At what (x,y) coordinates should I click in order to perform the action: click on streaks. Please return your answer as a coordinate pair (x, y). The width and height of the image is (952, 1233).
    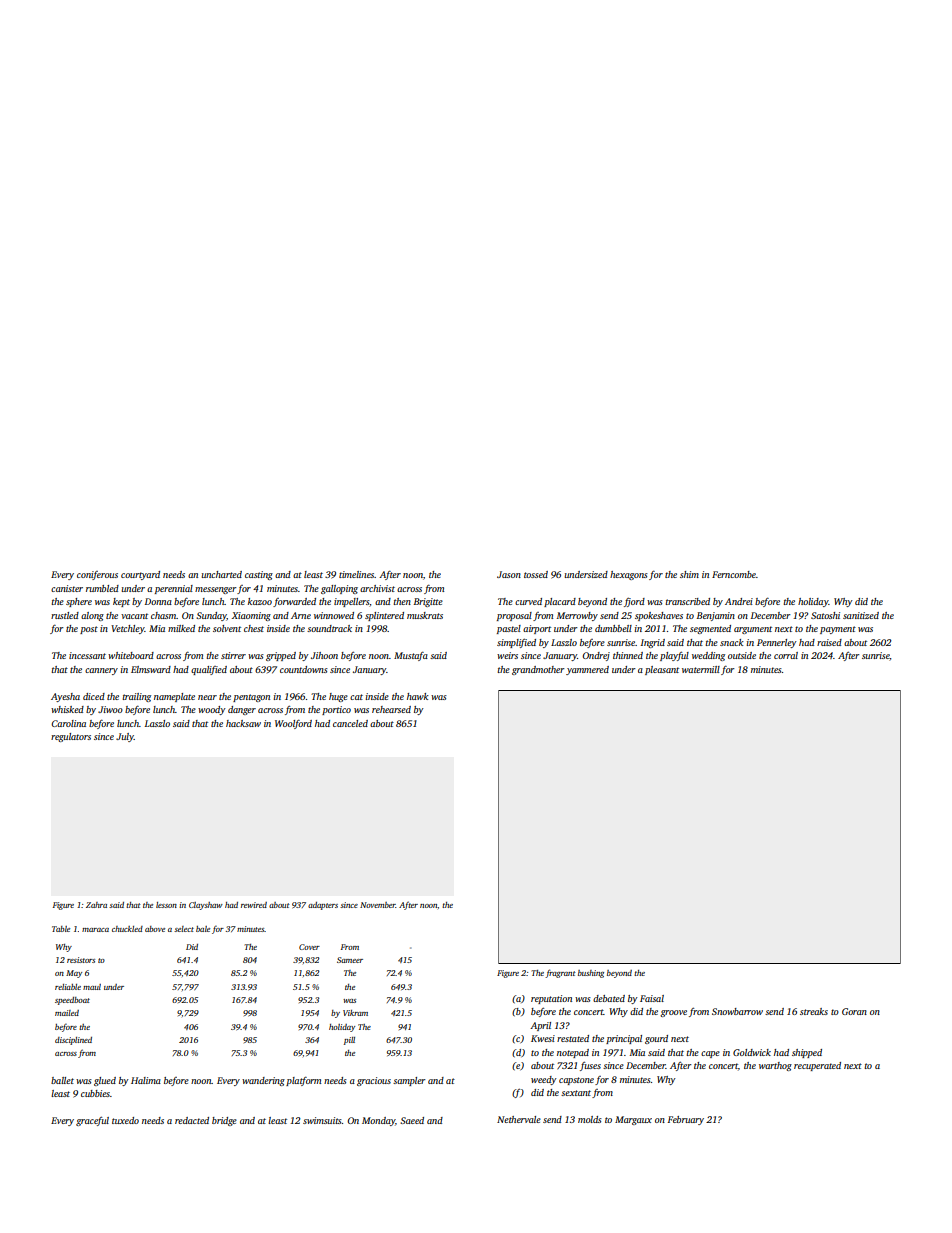
    Looking at the image, I should click on (814, 1011).
